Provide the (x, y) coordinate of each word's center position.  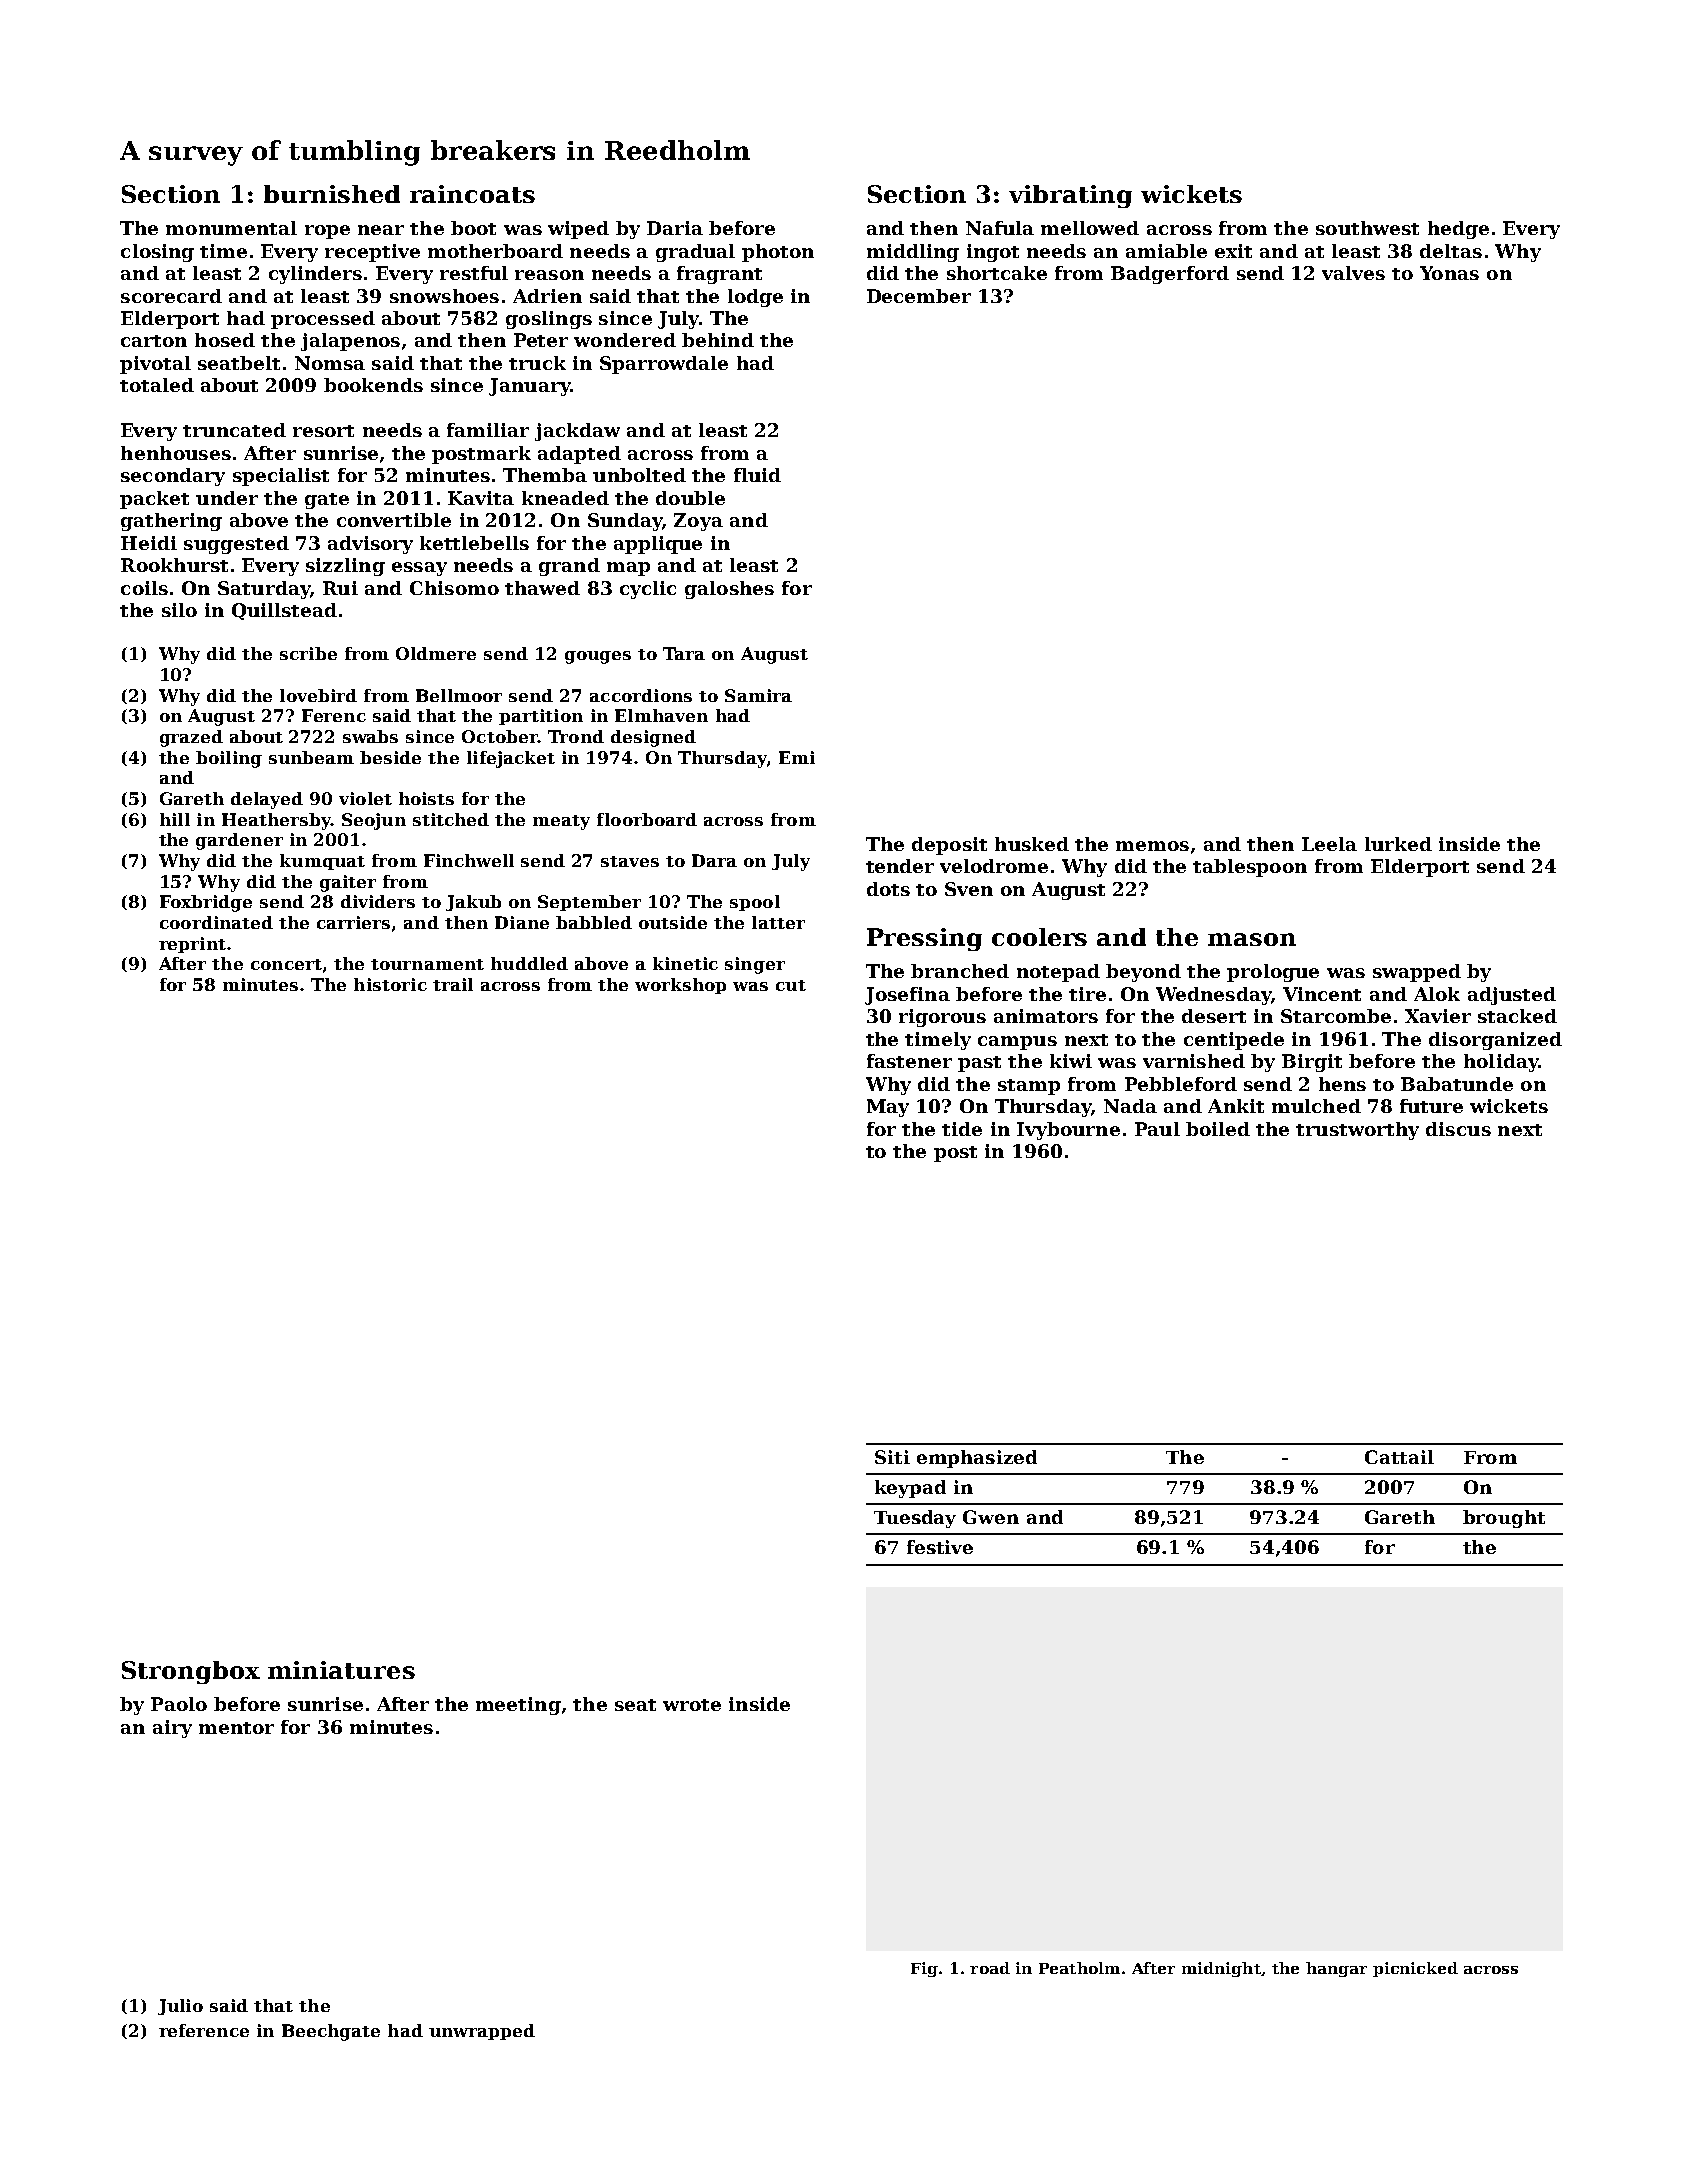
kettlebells (474, 543)
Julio (180, 2007)
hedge (1458, 230)
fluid (757, 475)
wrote (692, 1705)
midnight (1221, 1969)
